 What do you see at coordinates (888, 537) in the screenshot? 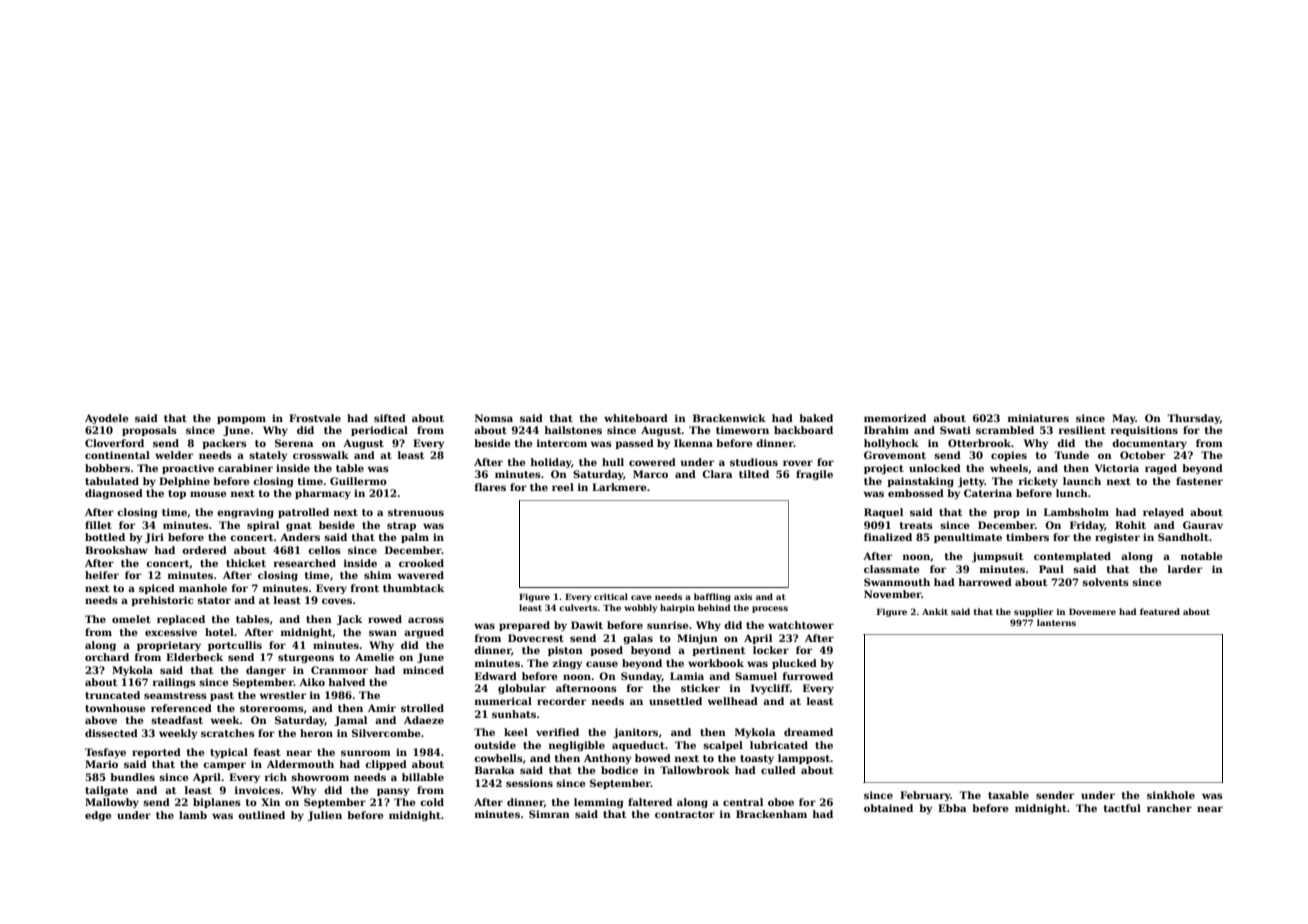
I see `finalized` at bounding box center [888, 537].
